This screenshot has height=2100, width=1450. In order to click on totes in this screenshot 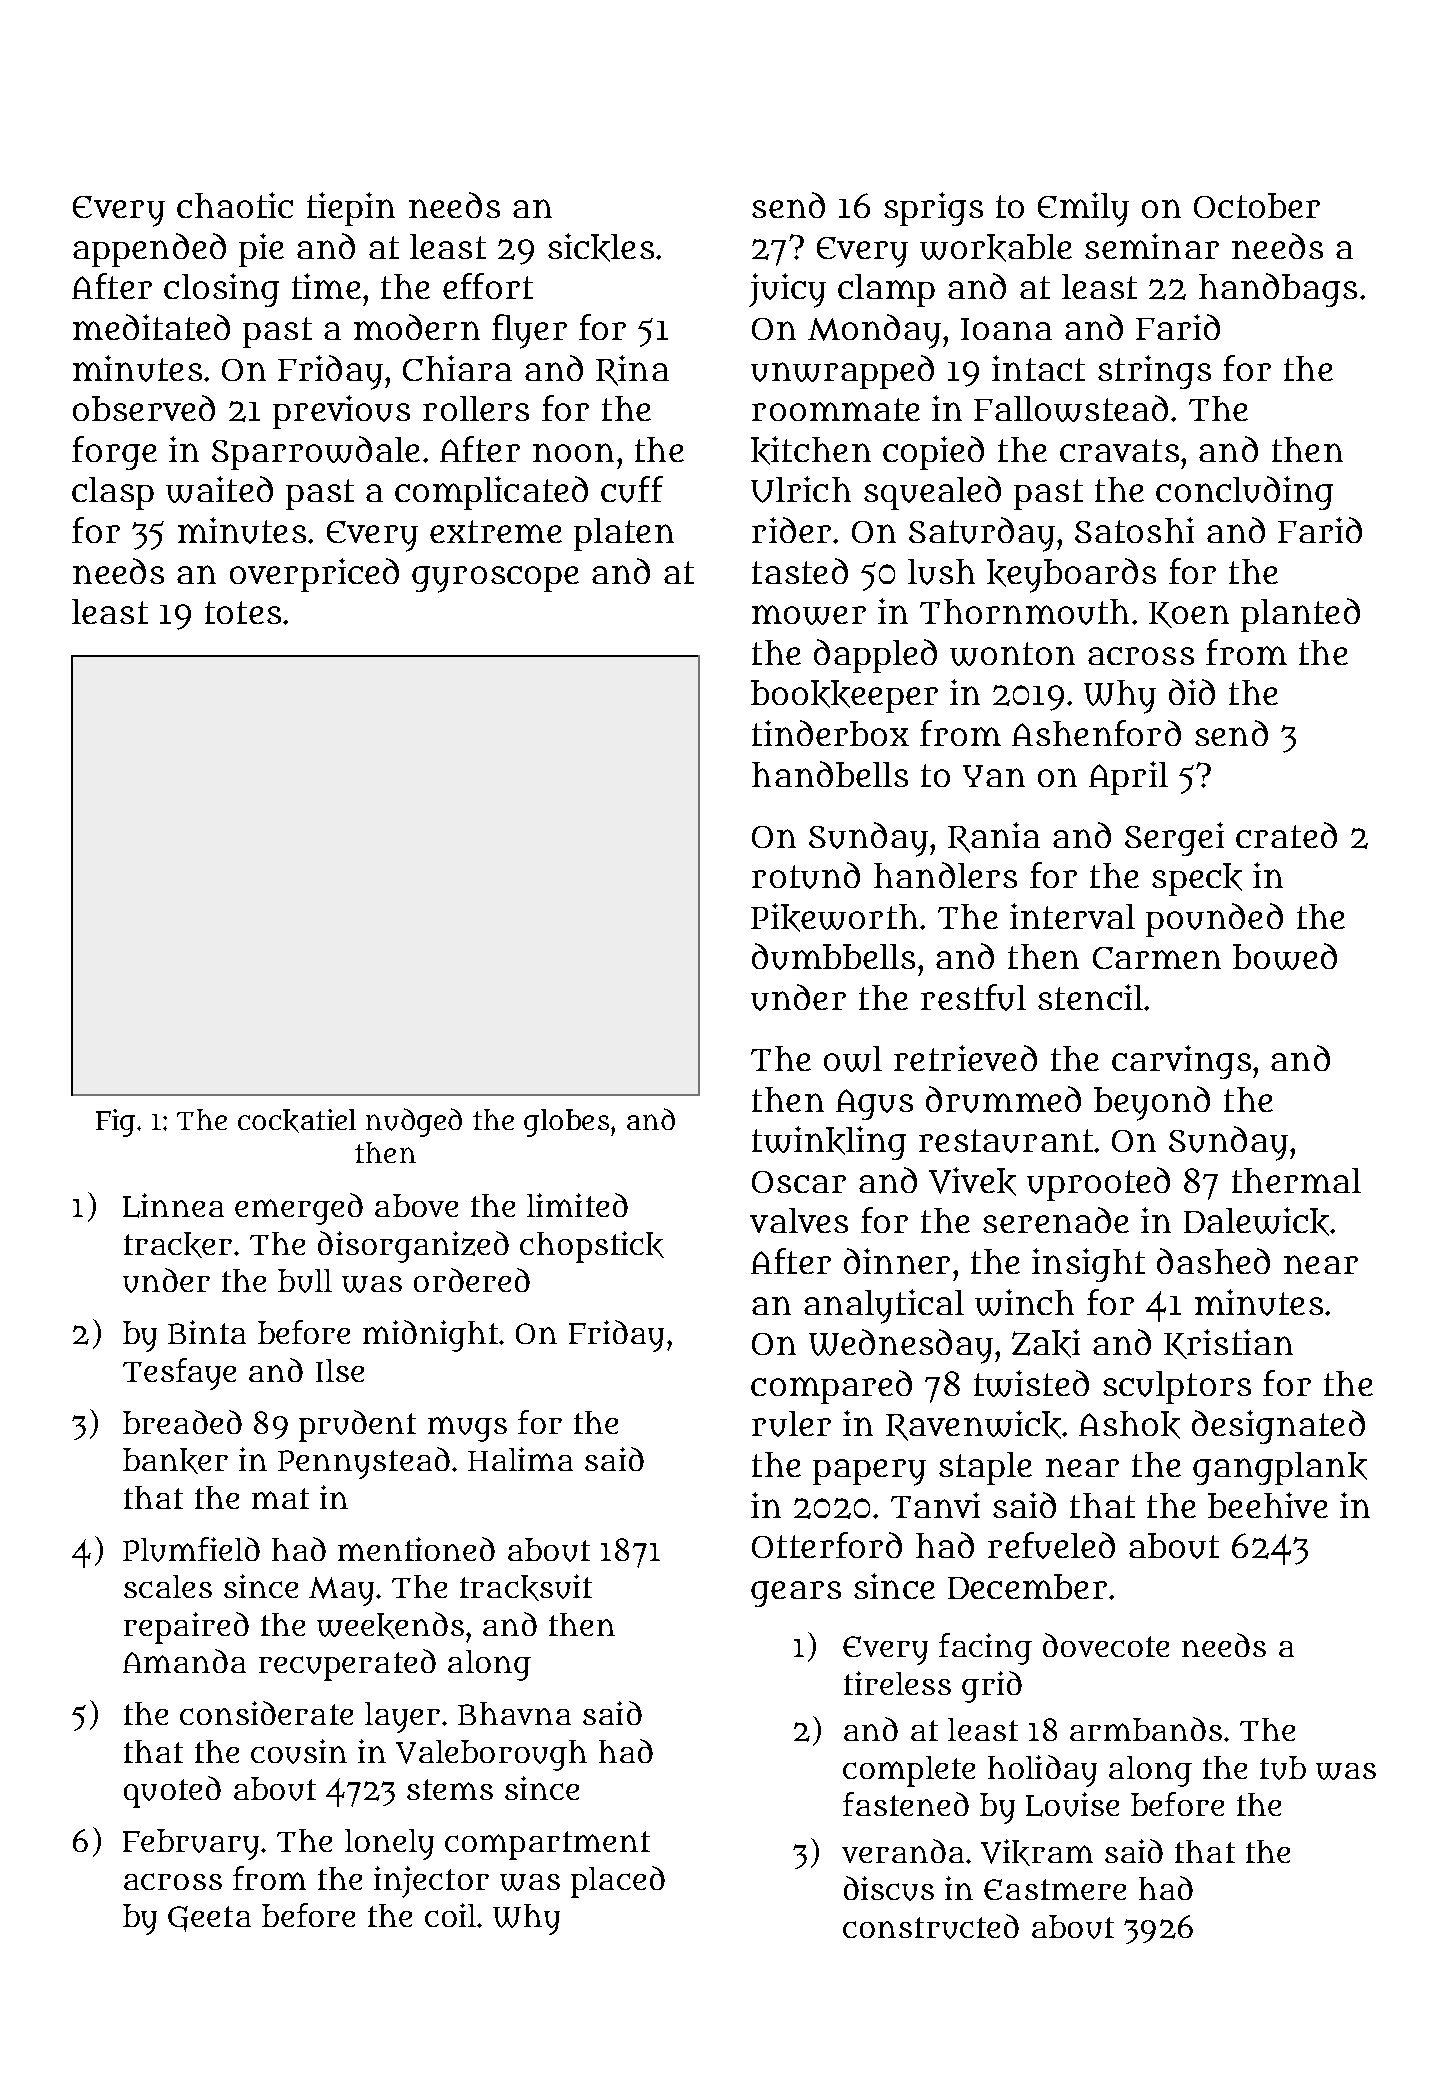, I will do `click(243, 612)`.
